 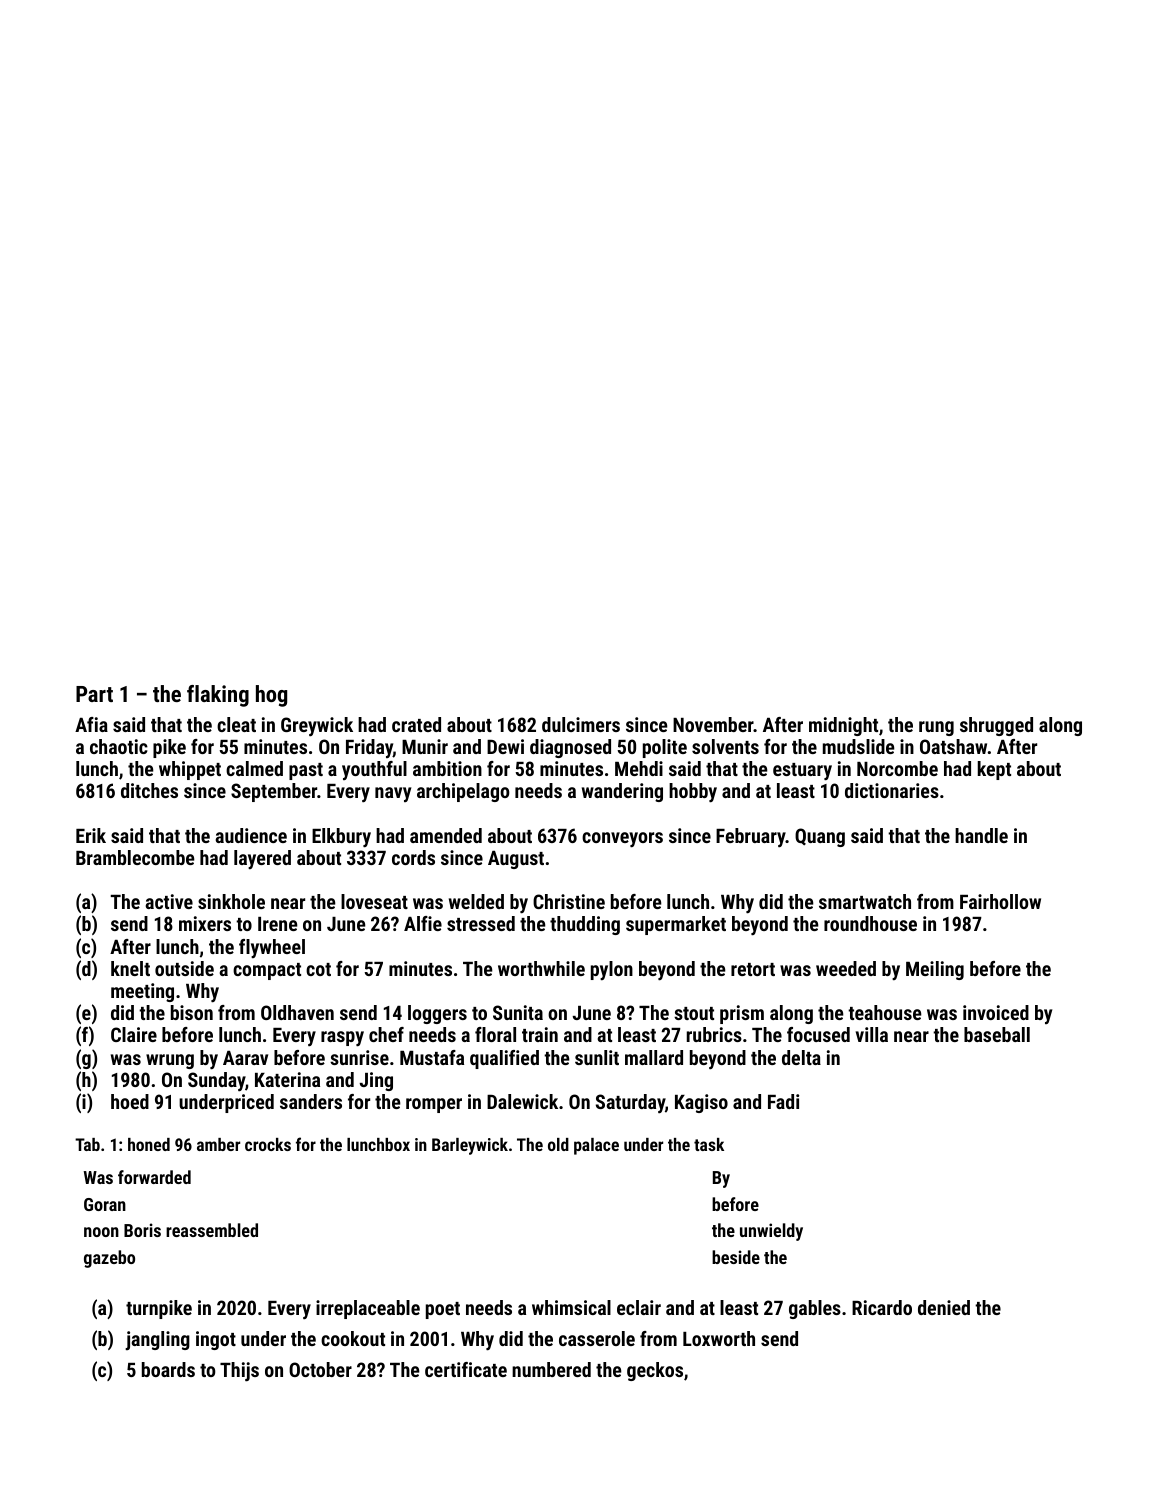 What do you see at coordinates (218, 696) in the document?
I see `flaking` at bounding box center [218, 696].
